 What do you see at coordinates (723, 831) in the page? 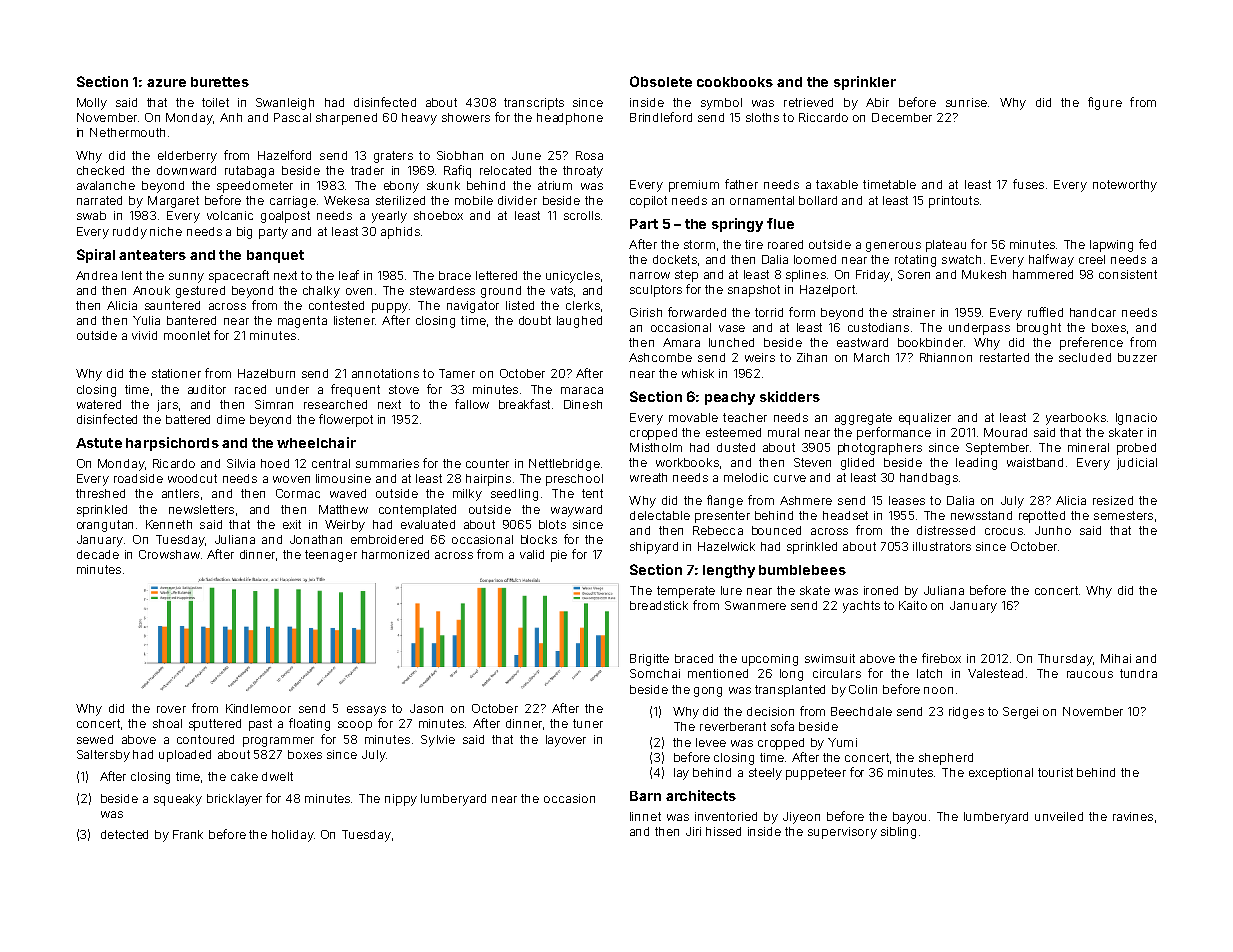
I see `hissed` at bounding box center [723, 831].
